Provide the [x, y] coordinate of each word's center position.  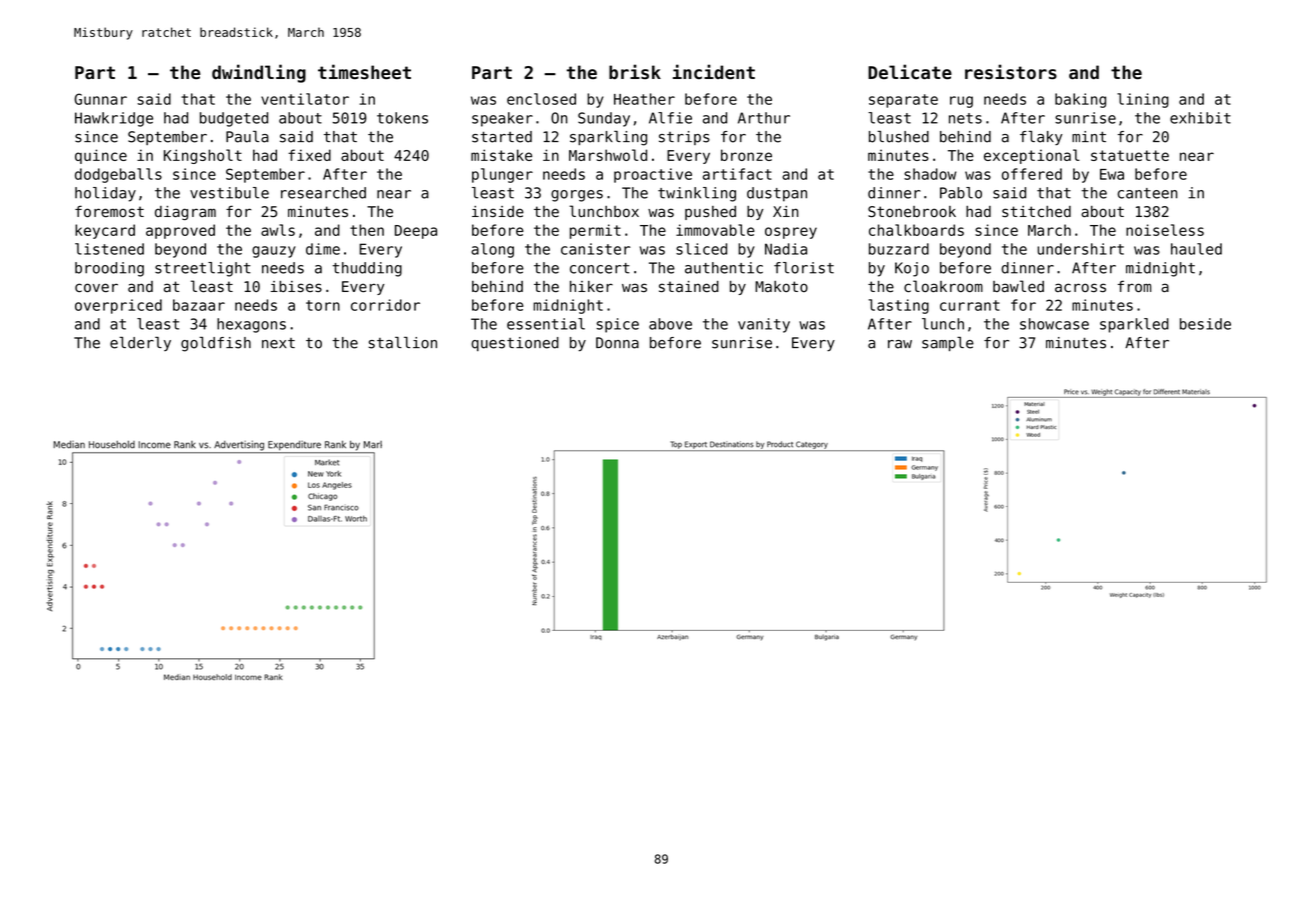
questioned [515, 344]
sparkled [1134, 325]
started [502, 137]
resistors [1011, 72]
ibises [296, 287]
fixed [309, 155]
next [278, 343]
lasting [898, 306]
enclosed [541, 99]
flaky [1041, 138]
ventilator [305, 99]
